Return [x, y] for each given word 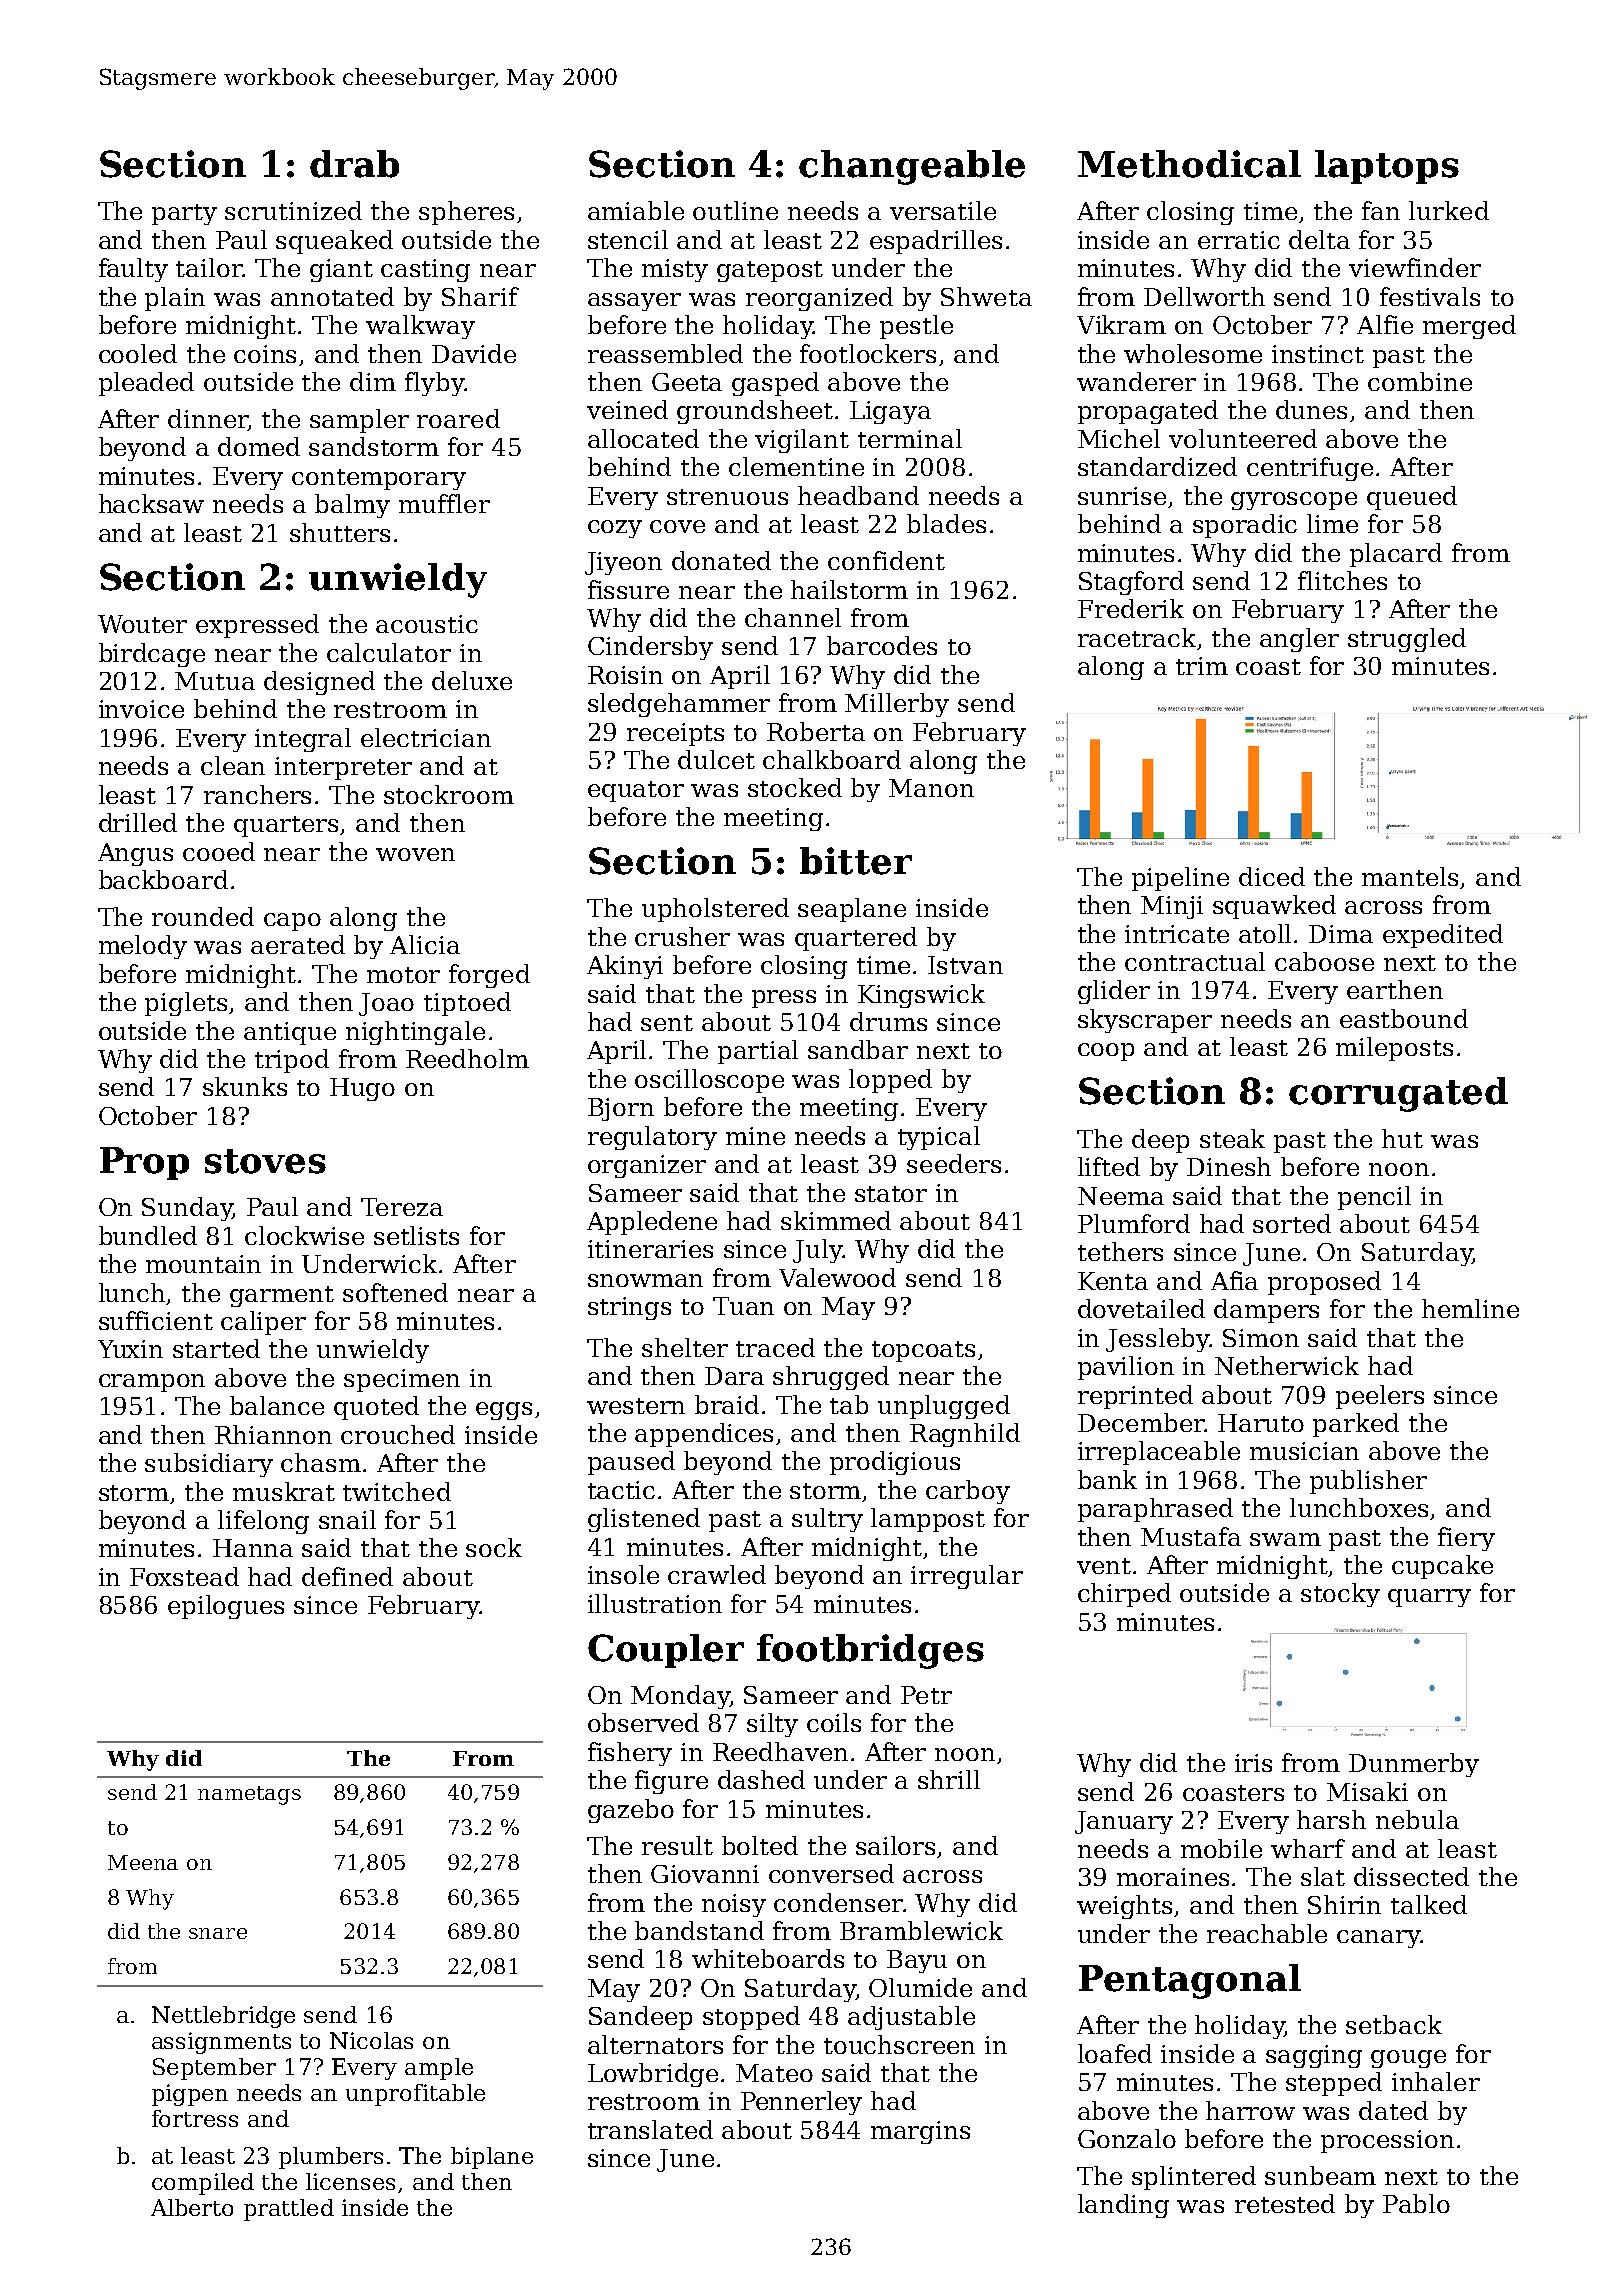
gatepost [770, 271]
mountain [203, 1264]
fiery [1466, 1539]
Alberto [192, 2207]
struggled [1407, 640]
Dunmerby [1414, 1765]
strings [629, 1308]
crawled [717, 1574]
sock [494, 1547]
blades [946, 523]
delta [1319, 239]
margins [920, 2132]
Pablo [1416, 2203]
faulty [133, 270]
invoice [141, 709]
